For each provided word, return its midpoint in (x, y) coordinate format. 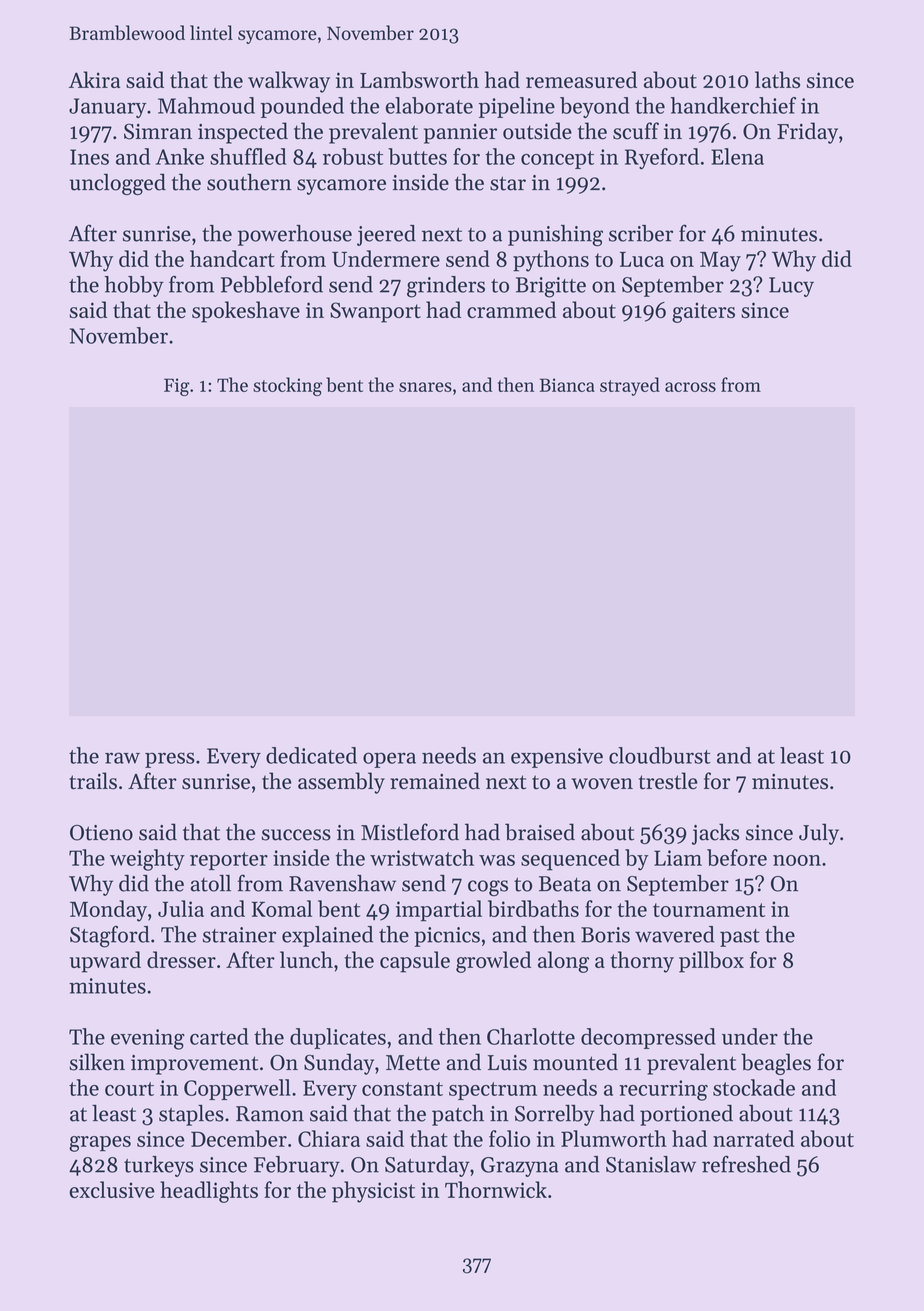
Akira (94, 79)
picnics (447, 937)
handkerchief (733, 105)
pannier (460, 134)
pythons (551, 261)
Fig (177, 387)
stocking (287, 386)
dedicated (311, 755)
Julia (181, 908)
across (690, 387)
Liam (678, 858)
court (129, 1089)
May (720, 262)
